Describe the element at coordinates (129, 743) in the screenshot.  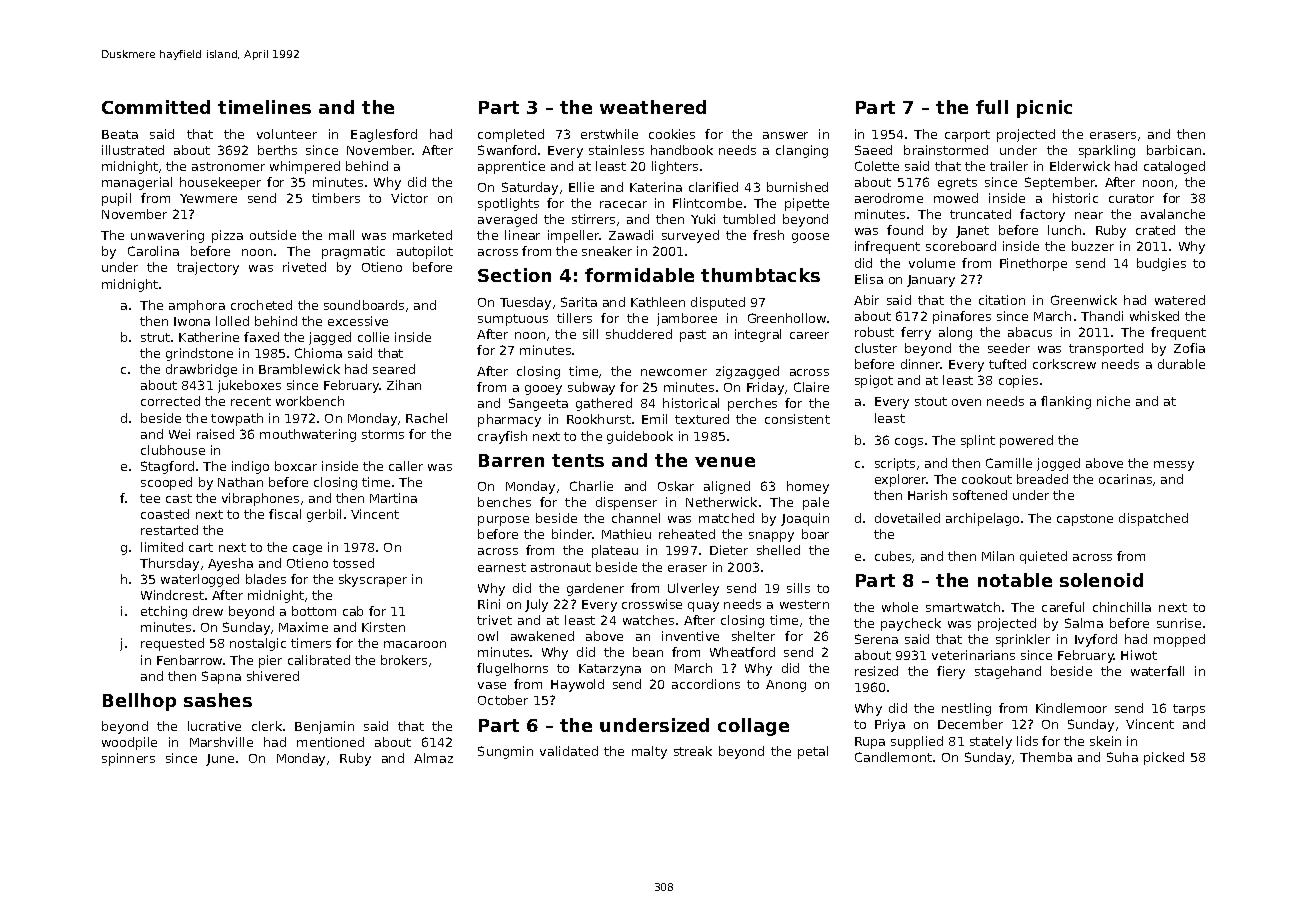
I see `woodpile` at that location.
